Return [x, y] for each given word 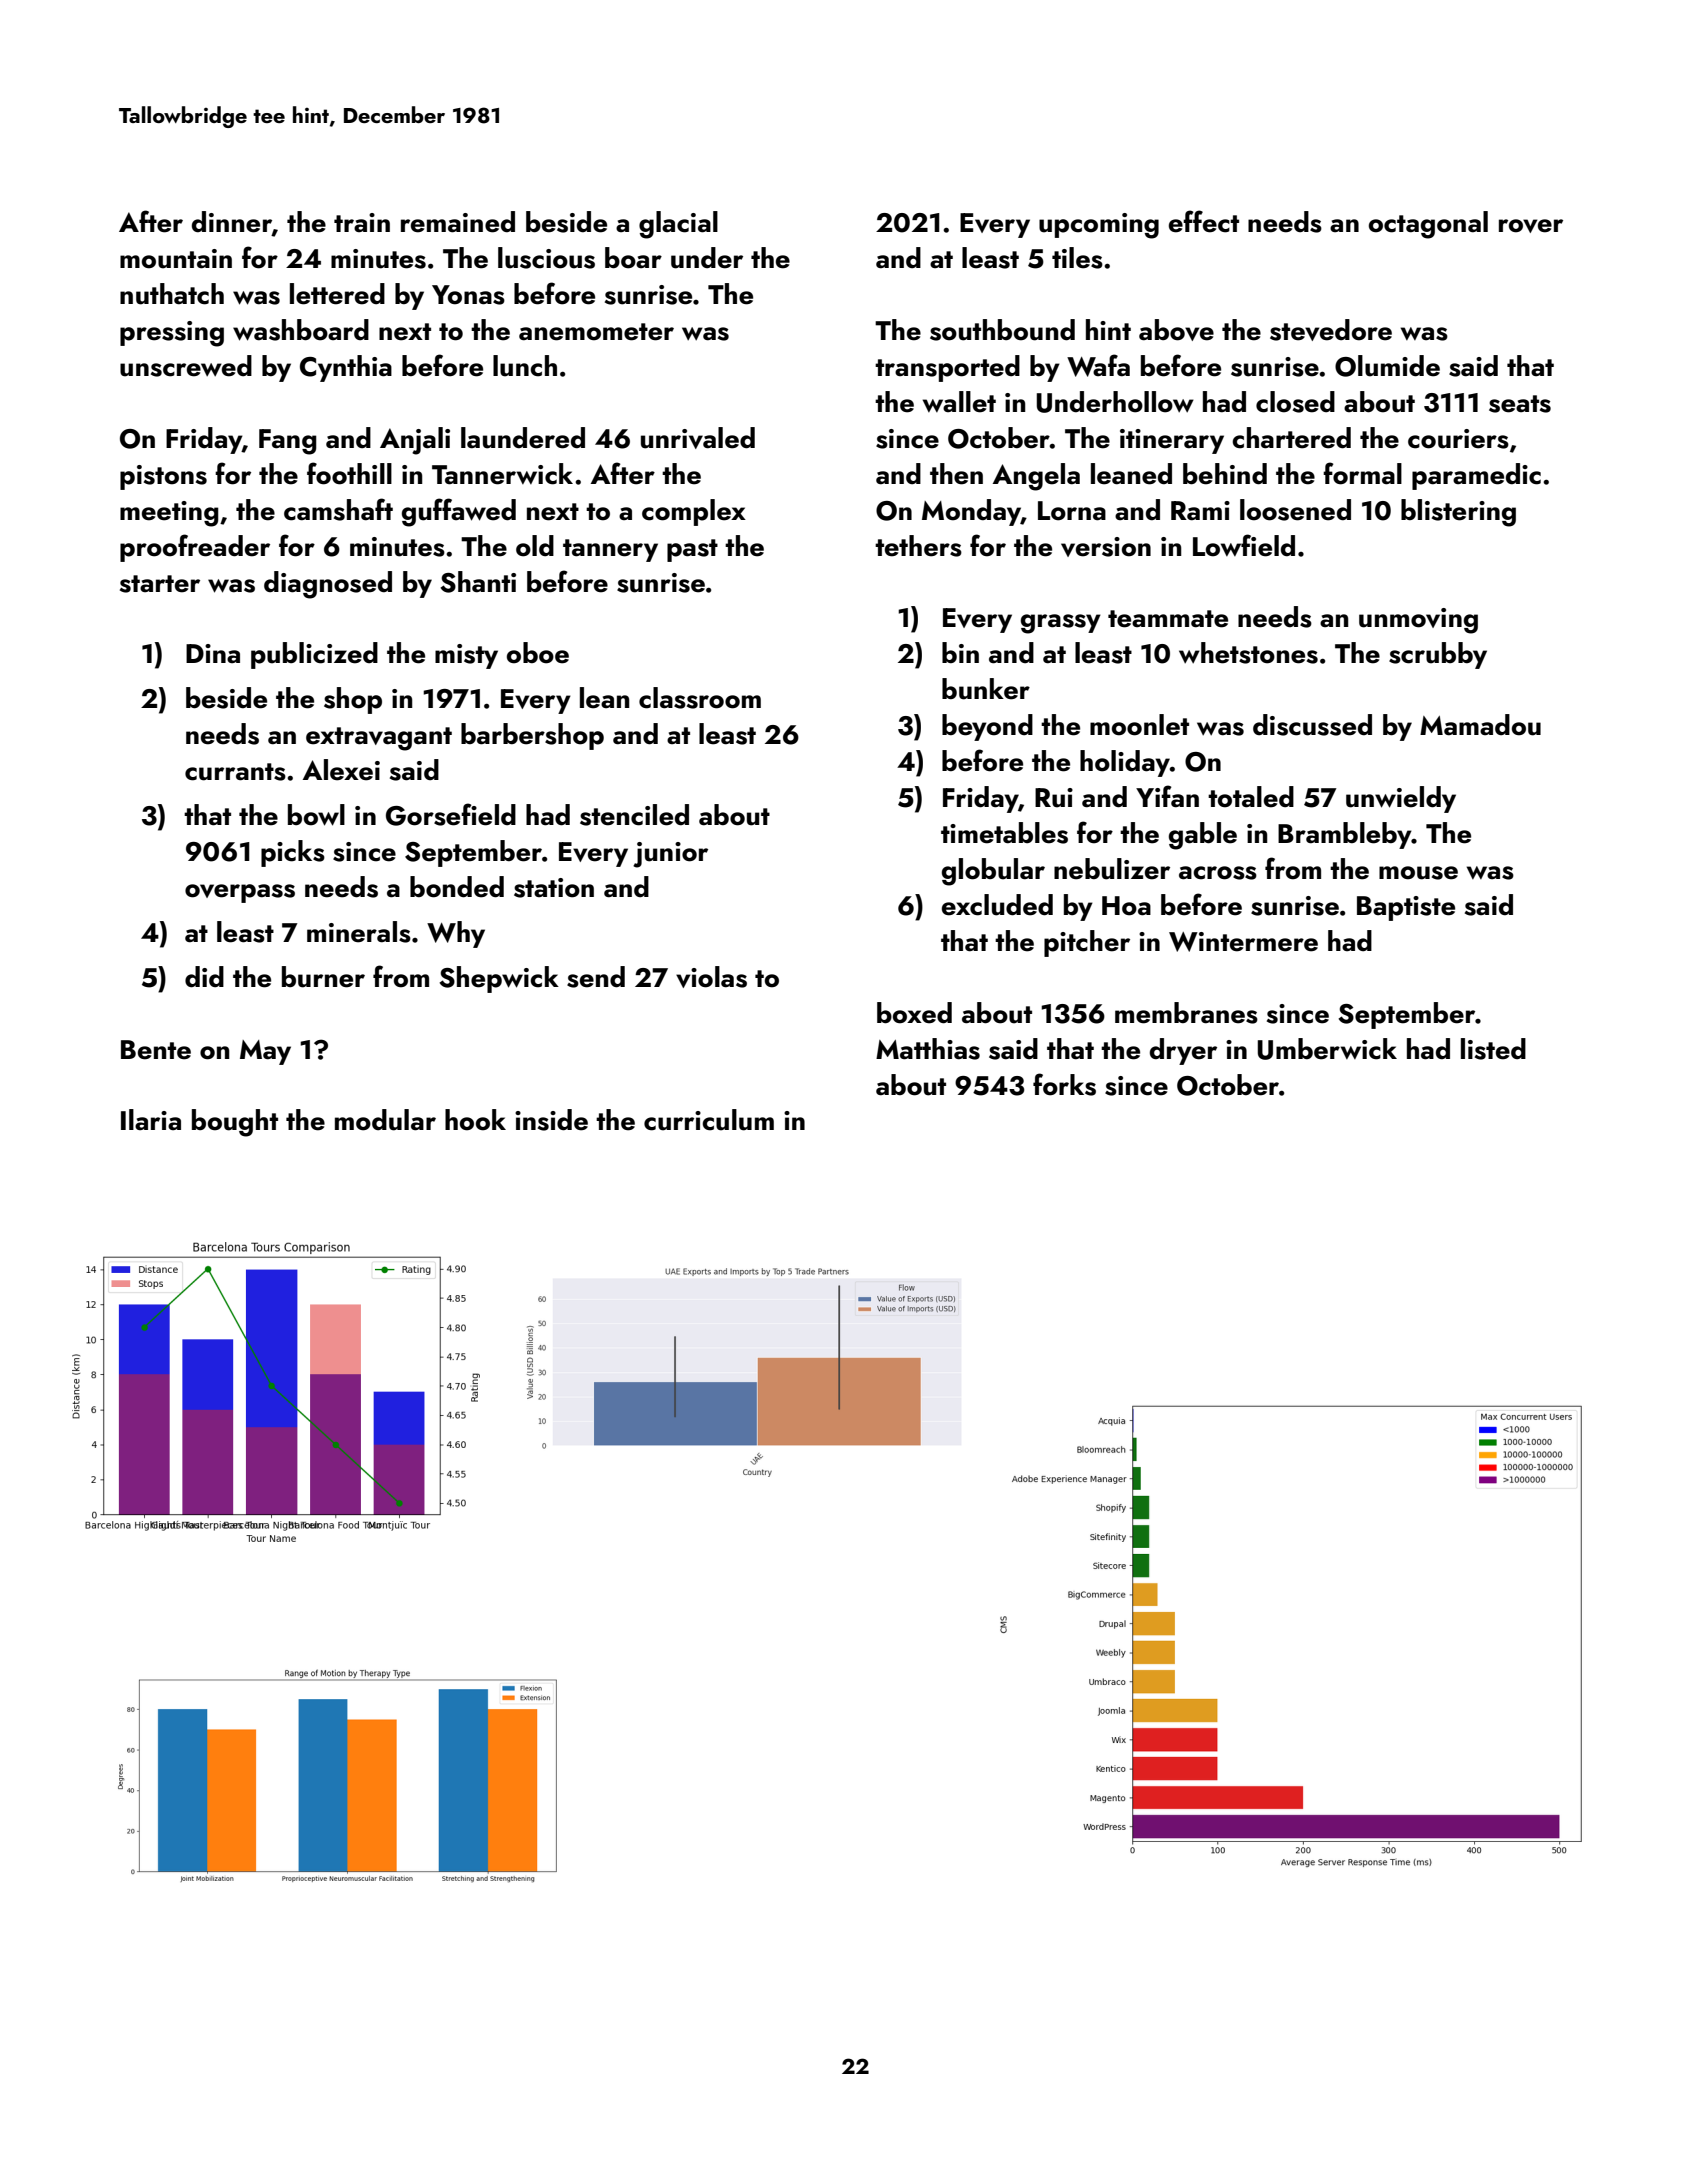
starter [160, 584]
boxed [914, 1013]
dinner [232, 222]
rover [1531, 226]
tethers [918, 546]
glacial [678, 225]
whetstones [1248, 653]
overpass [240, 893]
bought [235, 1123]
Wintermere [1243, 942]
